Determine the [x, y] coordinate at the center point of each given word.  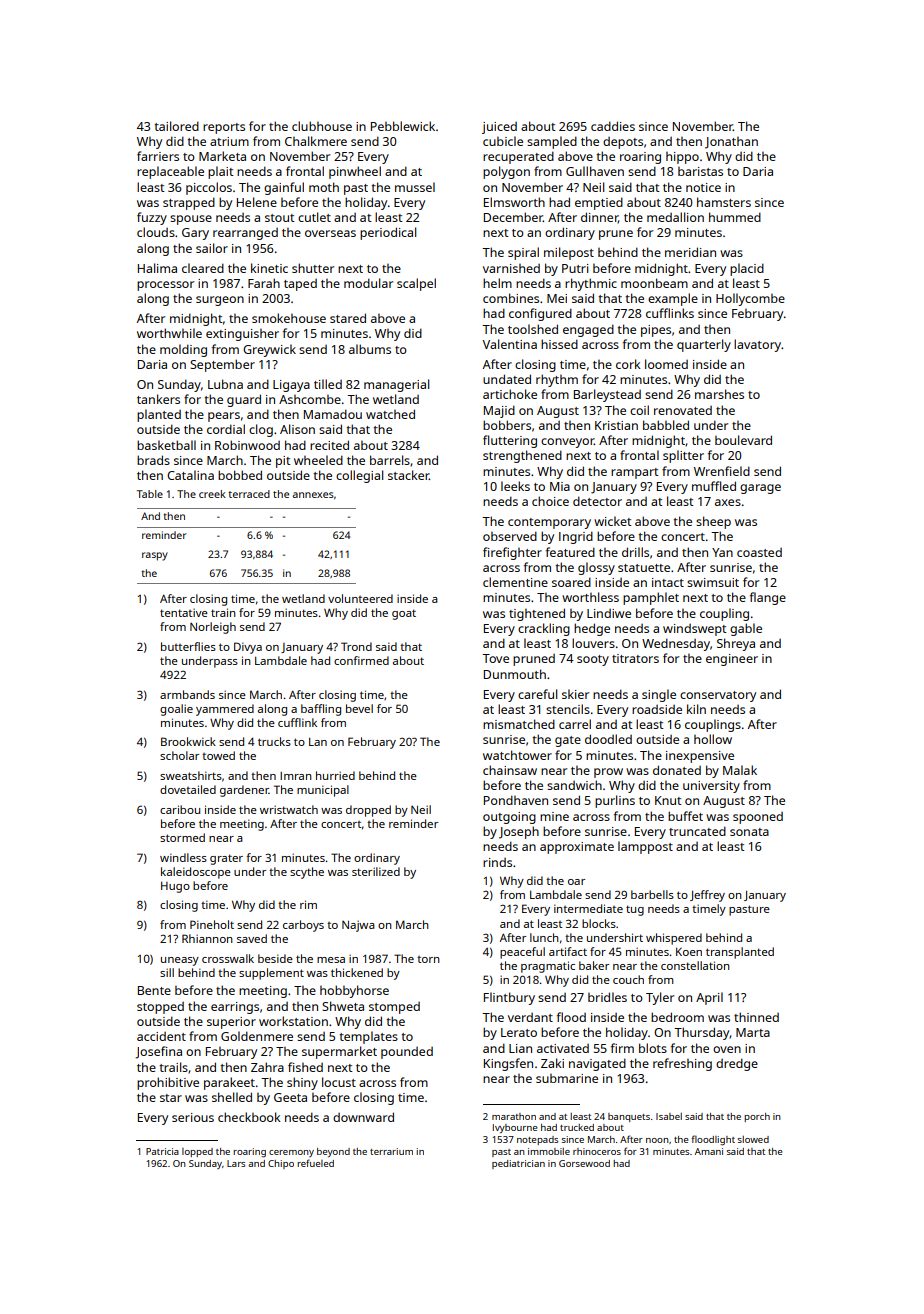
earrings [235, 1008]
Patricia [162, 1151]
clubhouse [322, 126]
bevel [359, 708]
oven [727, 1049]
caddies [613, 126]
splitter [683, 456]
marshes [719, 394]
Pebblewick [403, 126]
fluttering [510, 441]
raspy [155, 556]
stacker [408, 475]
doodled [608, 739]
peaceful [522, 953]
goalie [176, 710]
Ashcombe [310, 399]
